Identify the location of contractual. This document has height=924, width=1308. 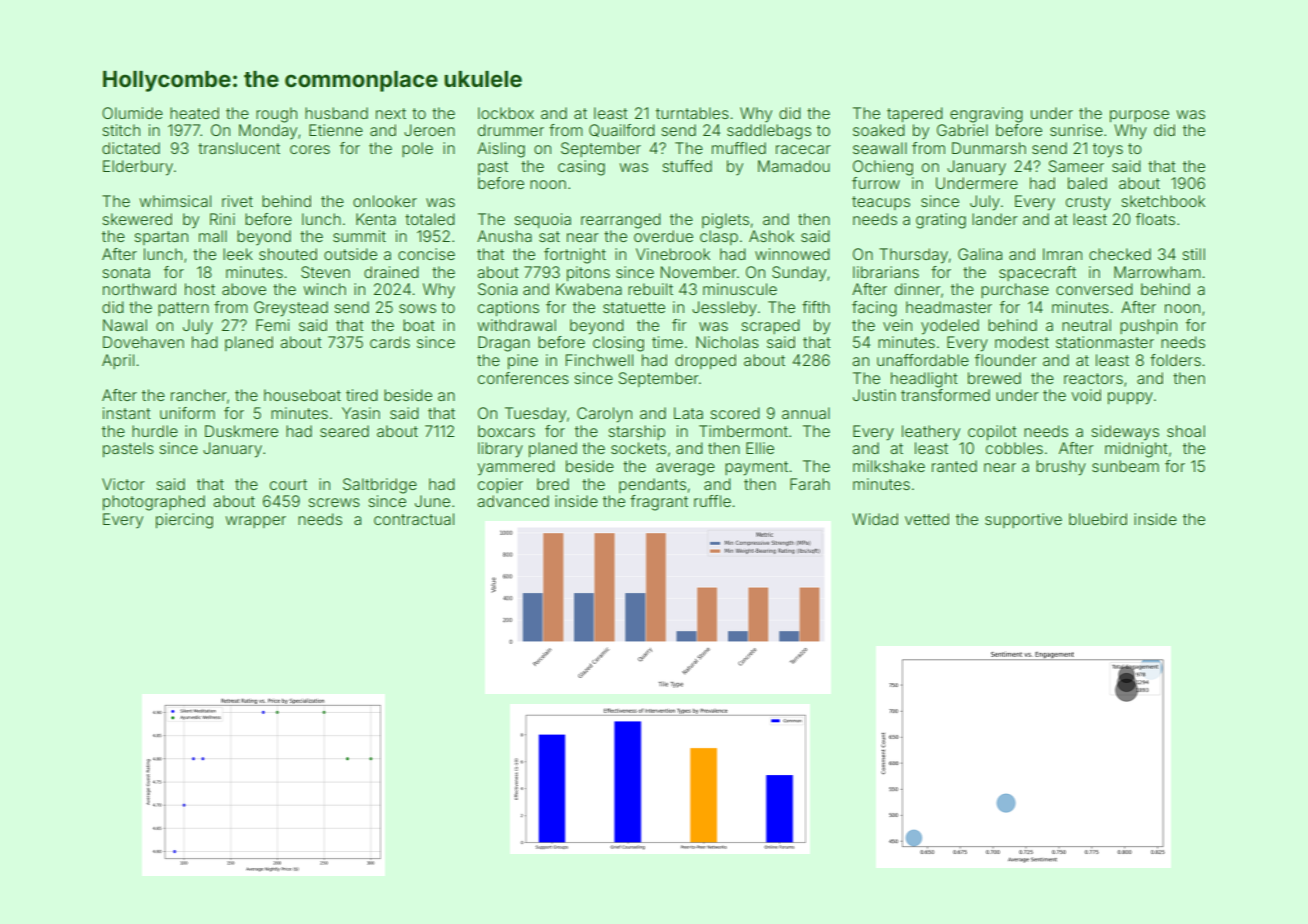
(414, 519).
